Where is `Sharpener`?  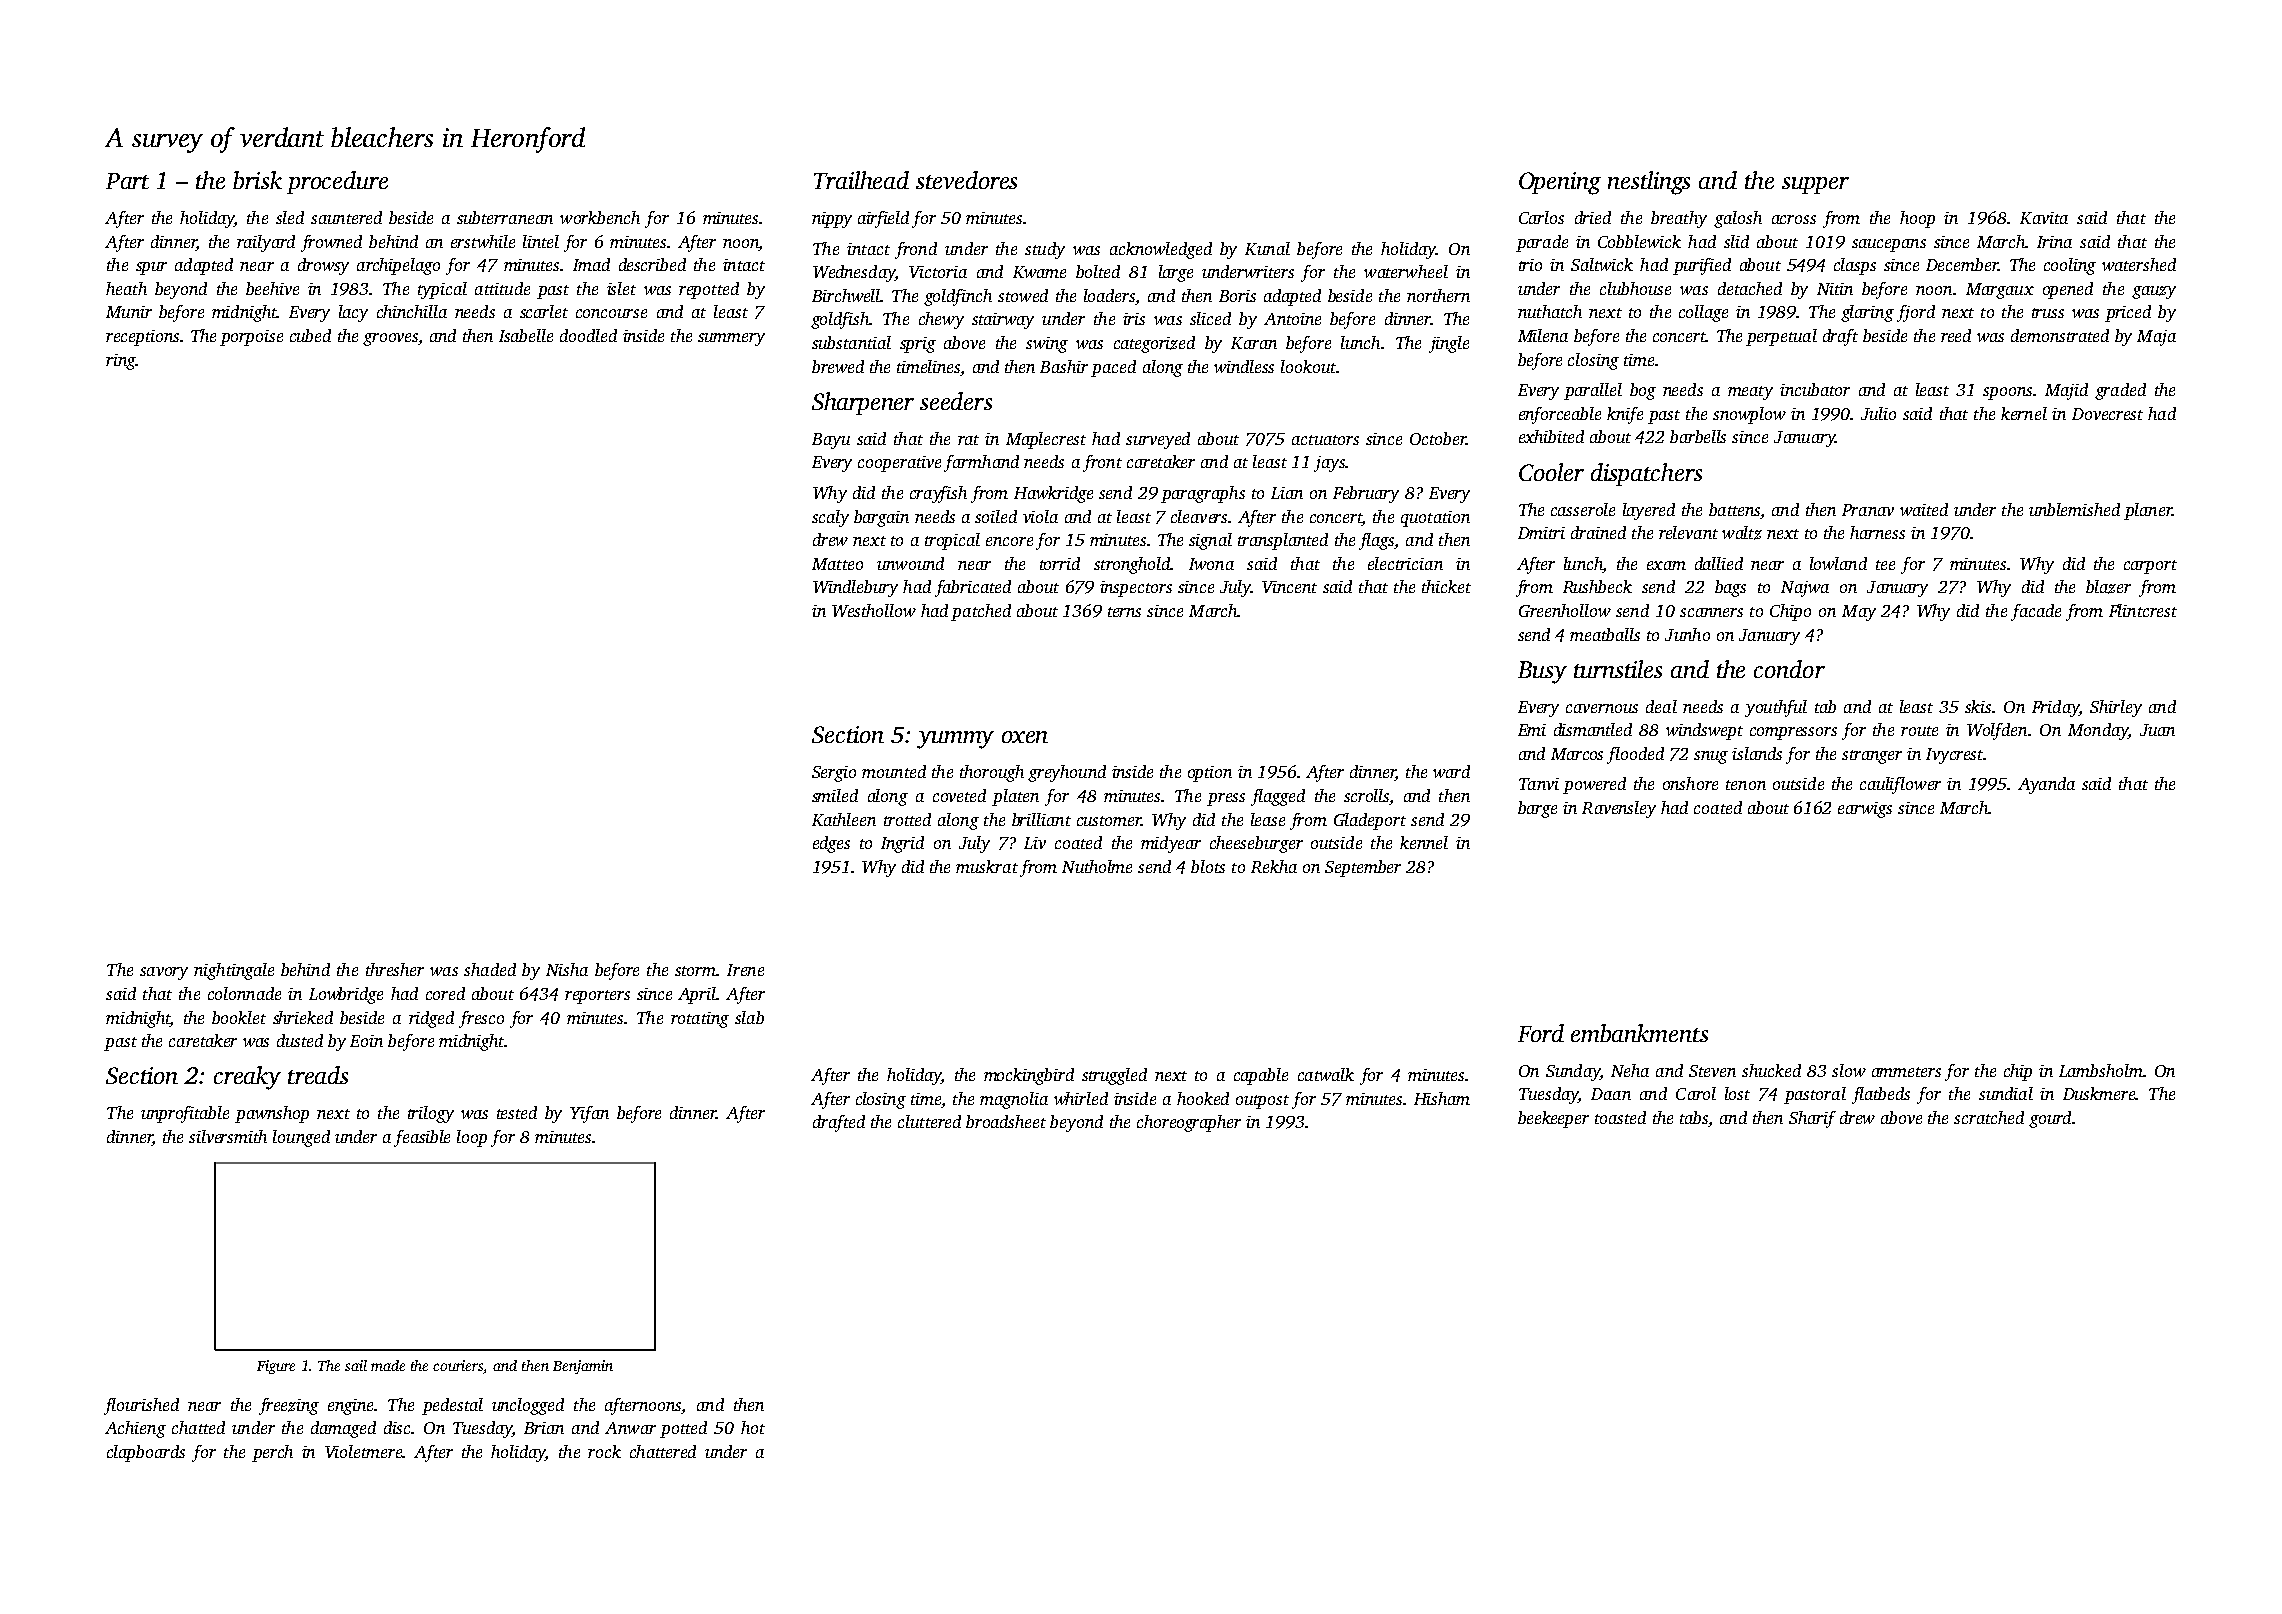
Sharpener is located at coordinates (863, 403).
